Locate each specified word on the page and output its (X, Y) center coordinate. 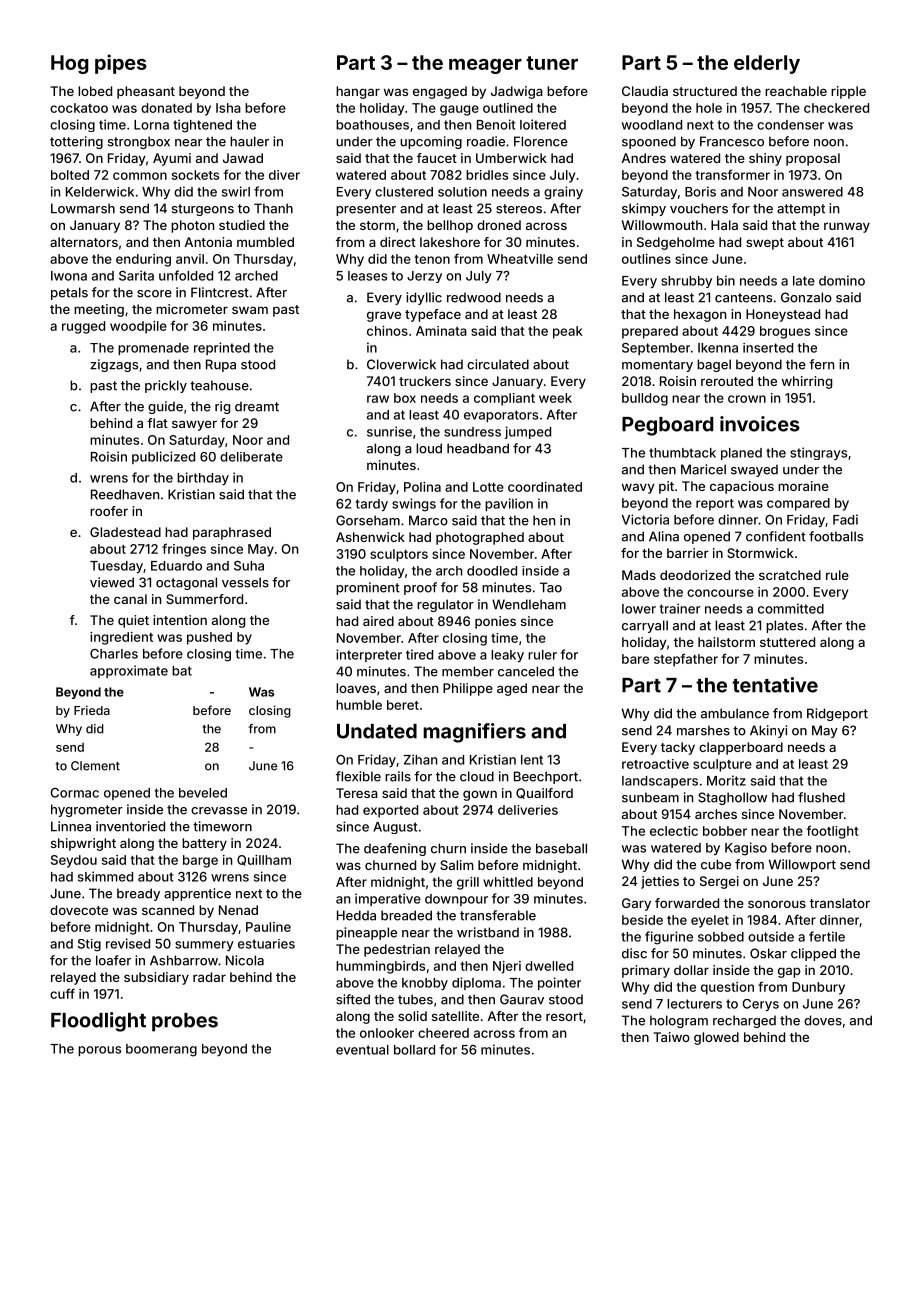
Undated (377, 731)
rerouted (727, 381)
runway (847, 227)
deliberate (251, 457)
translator (840, 903)
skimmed (105, 876)
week (555, 398)
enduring (143, 260)
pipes (121, 64)
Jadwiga (517, 92)
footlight (832, 832)
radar (209, 977)
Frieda (92, 710)
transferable (498, 915)
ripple (848, 92)
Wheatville (520, 259)
